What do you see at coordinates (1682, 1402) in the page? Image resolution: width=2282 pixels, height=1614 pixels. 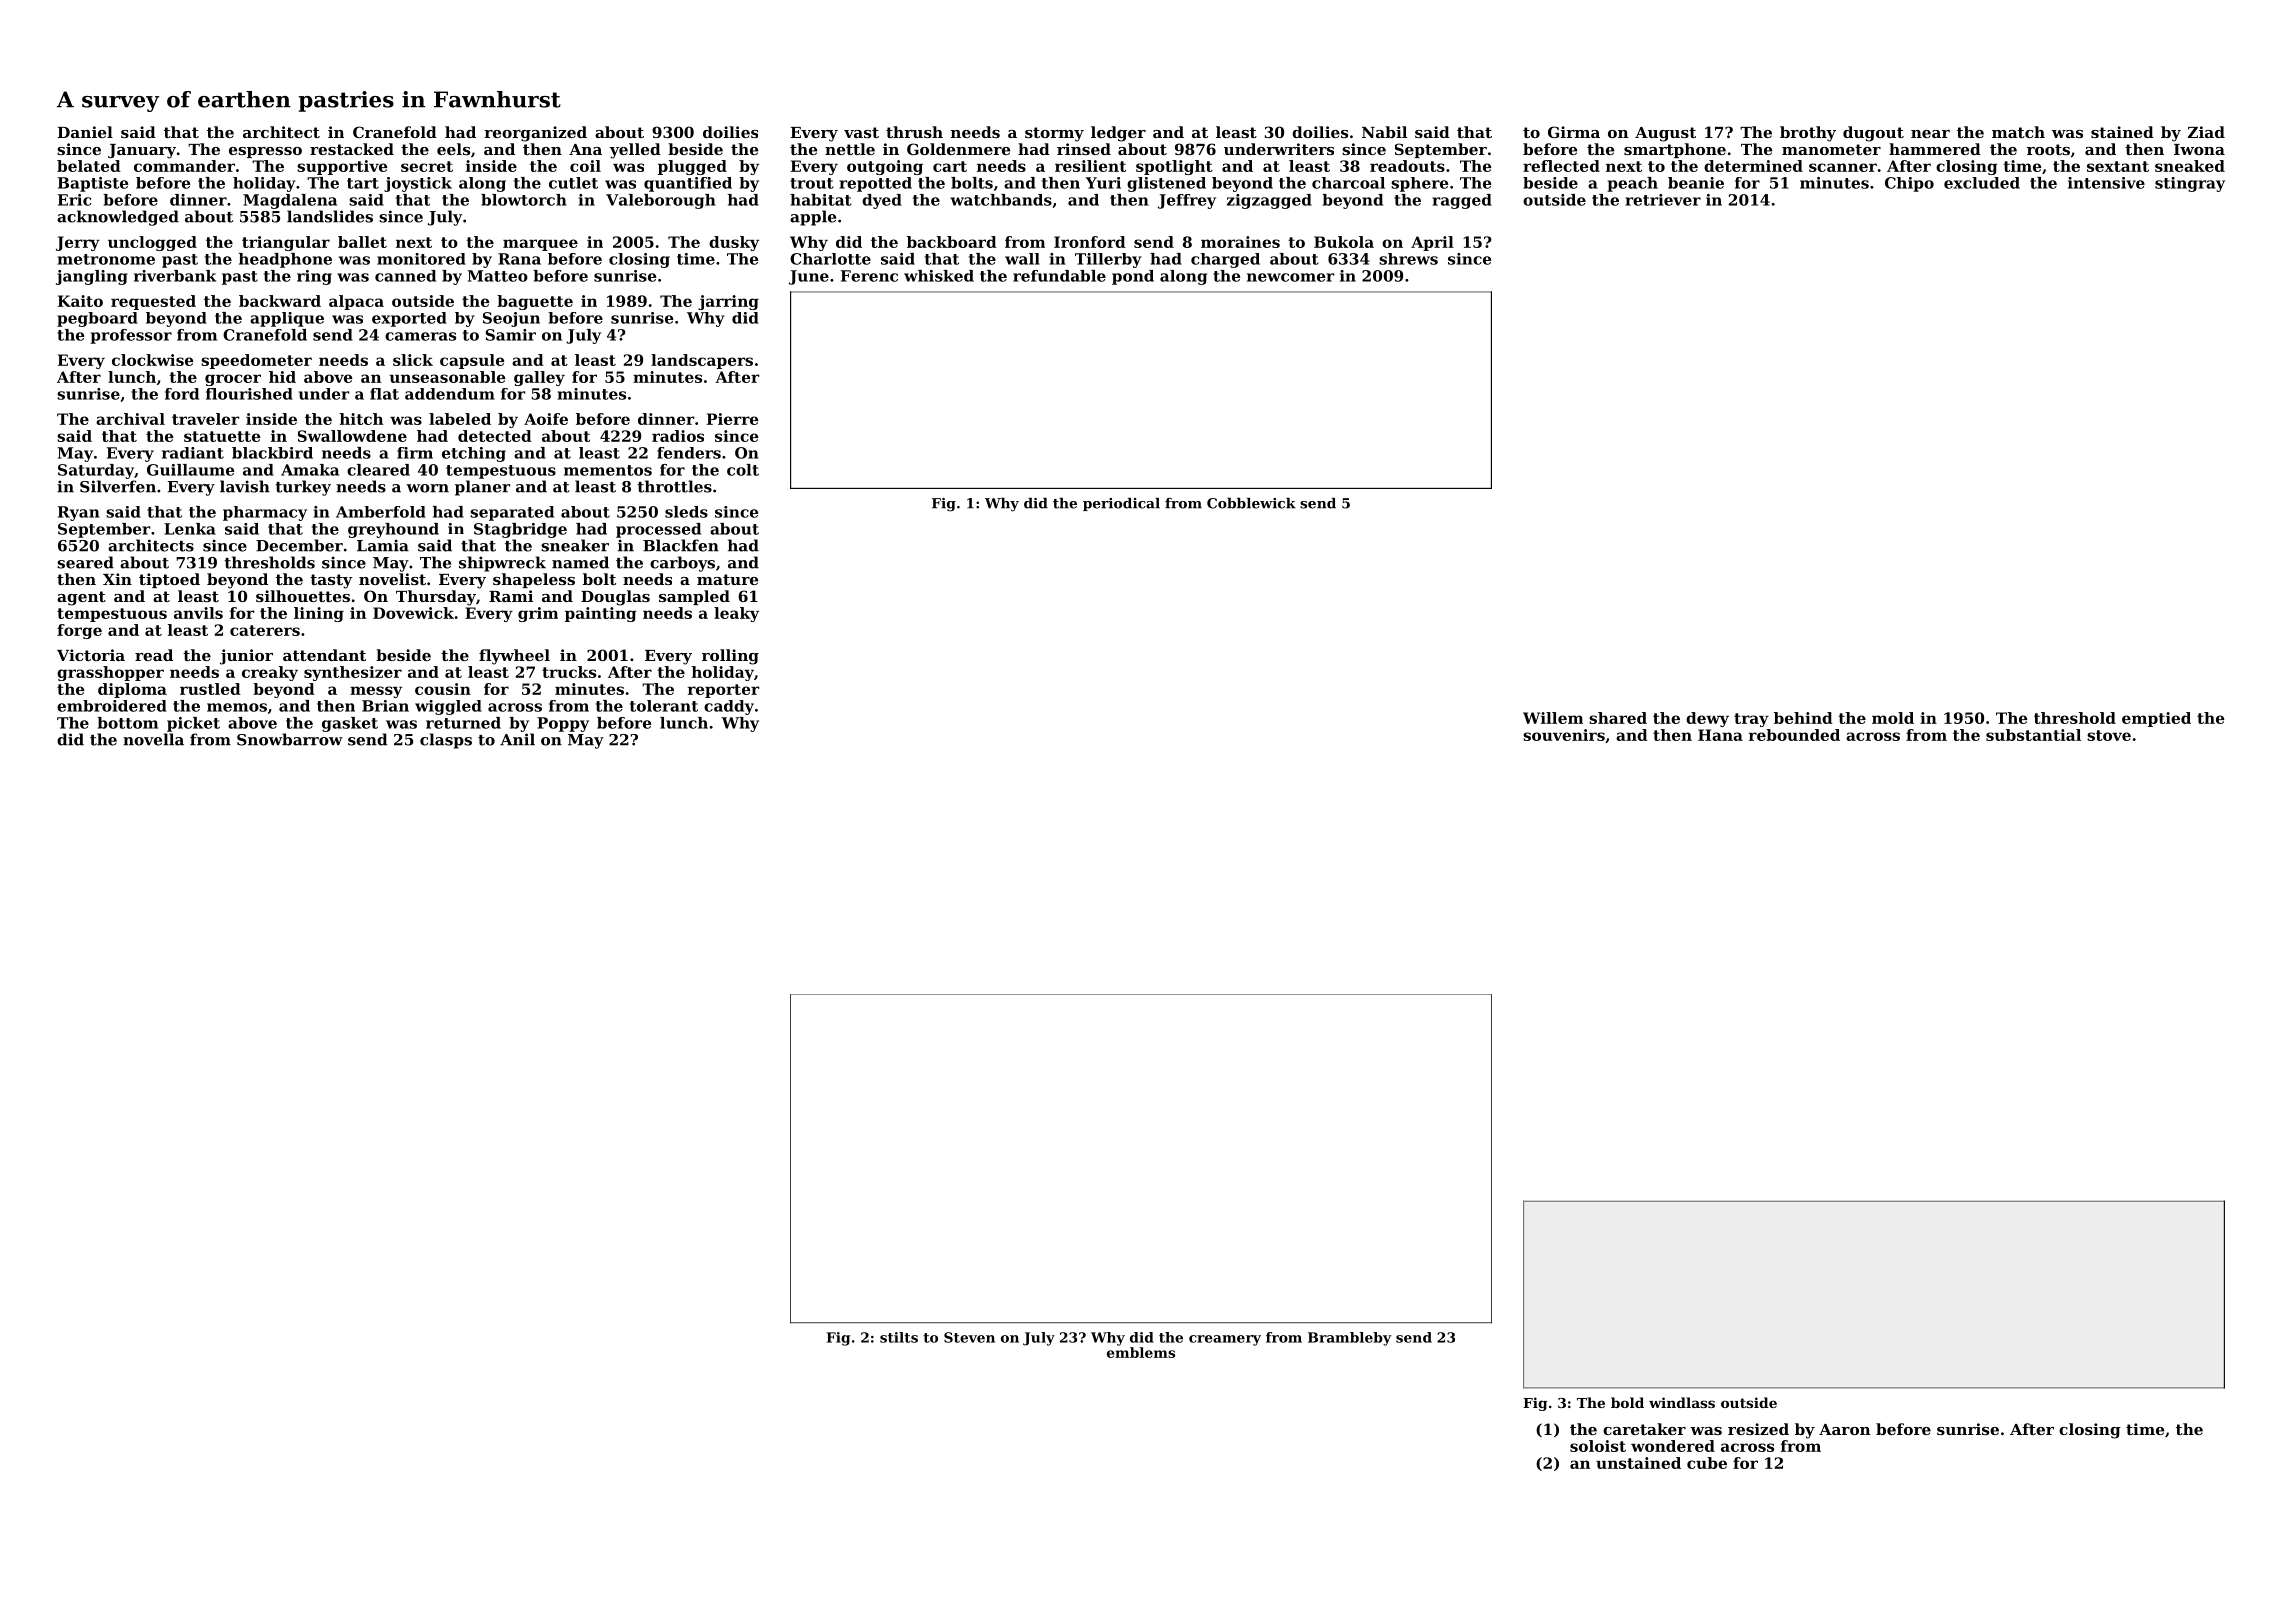 I see `windlass` at bounding box center [1682, 1402].
